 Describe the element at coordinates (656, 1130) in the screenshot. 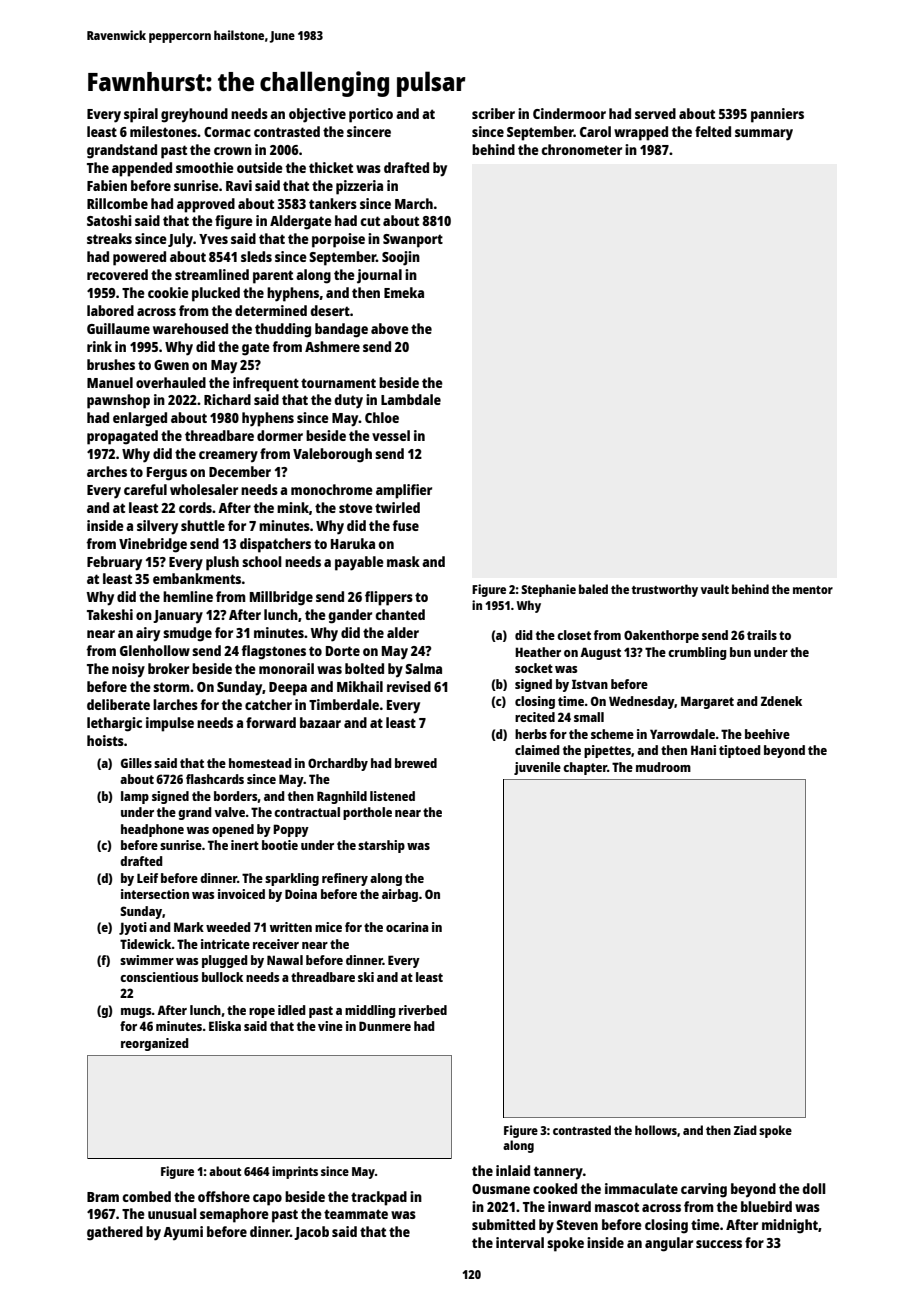

I see `hollows` at that location.
